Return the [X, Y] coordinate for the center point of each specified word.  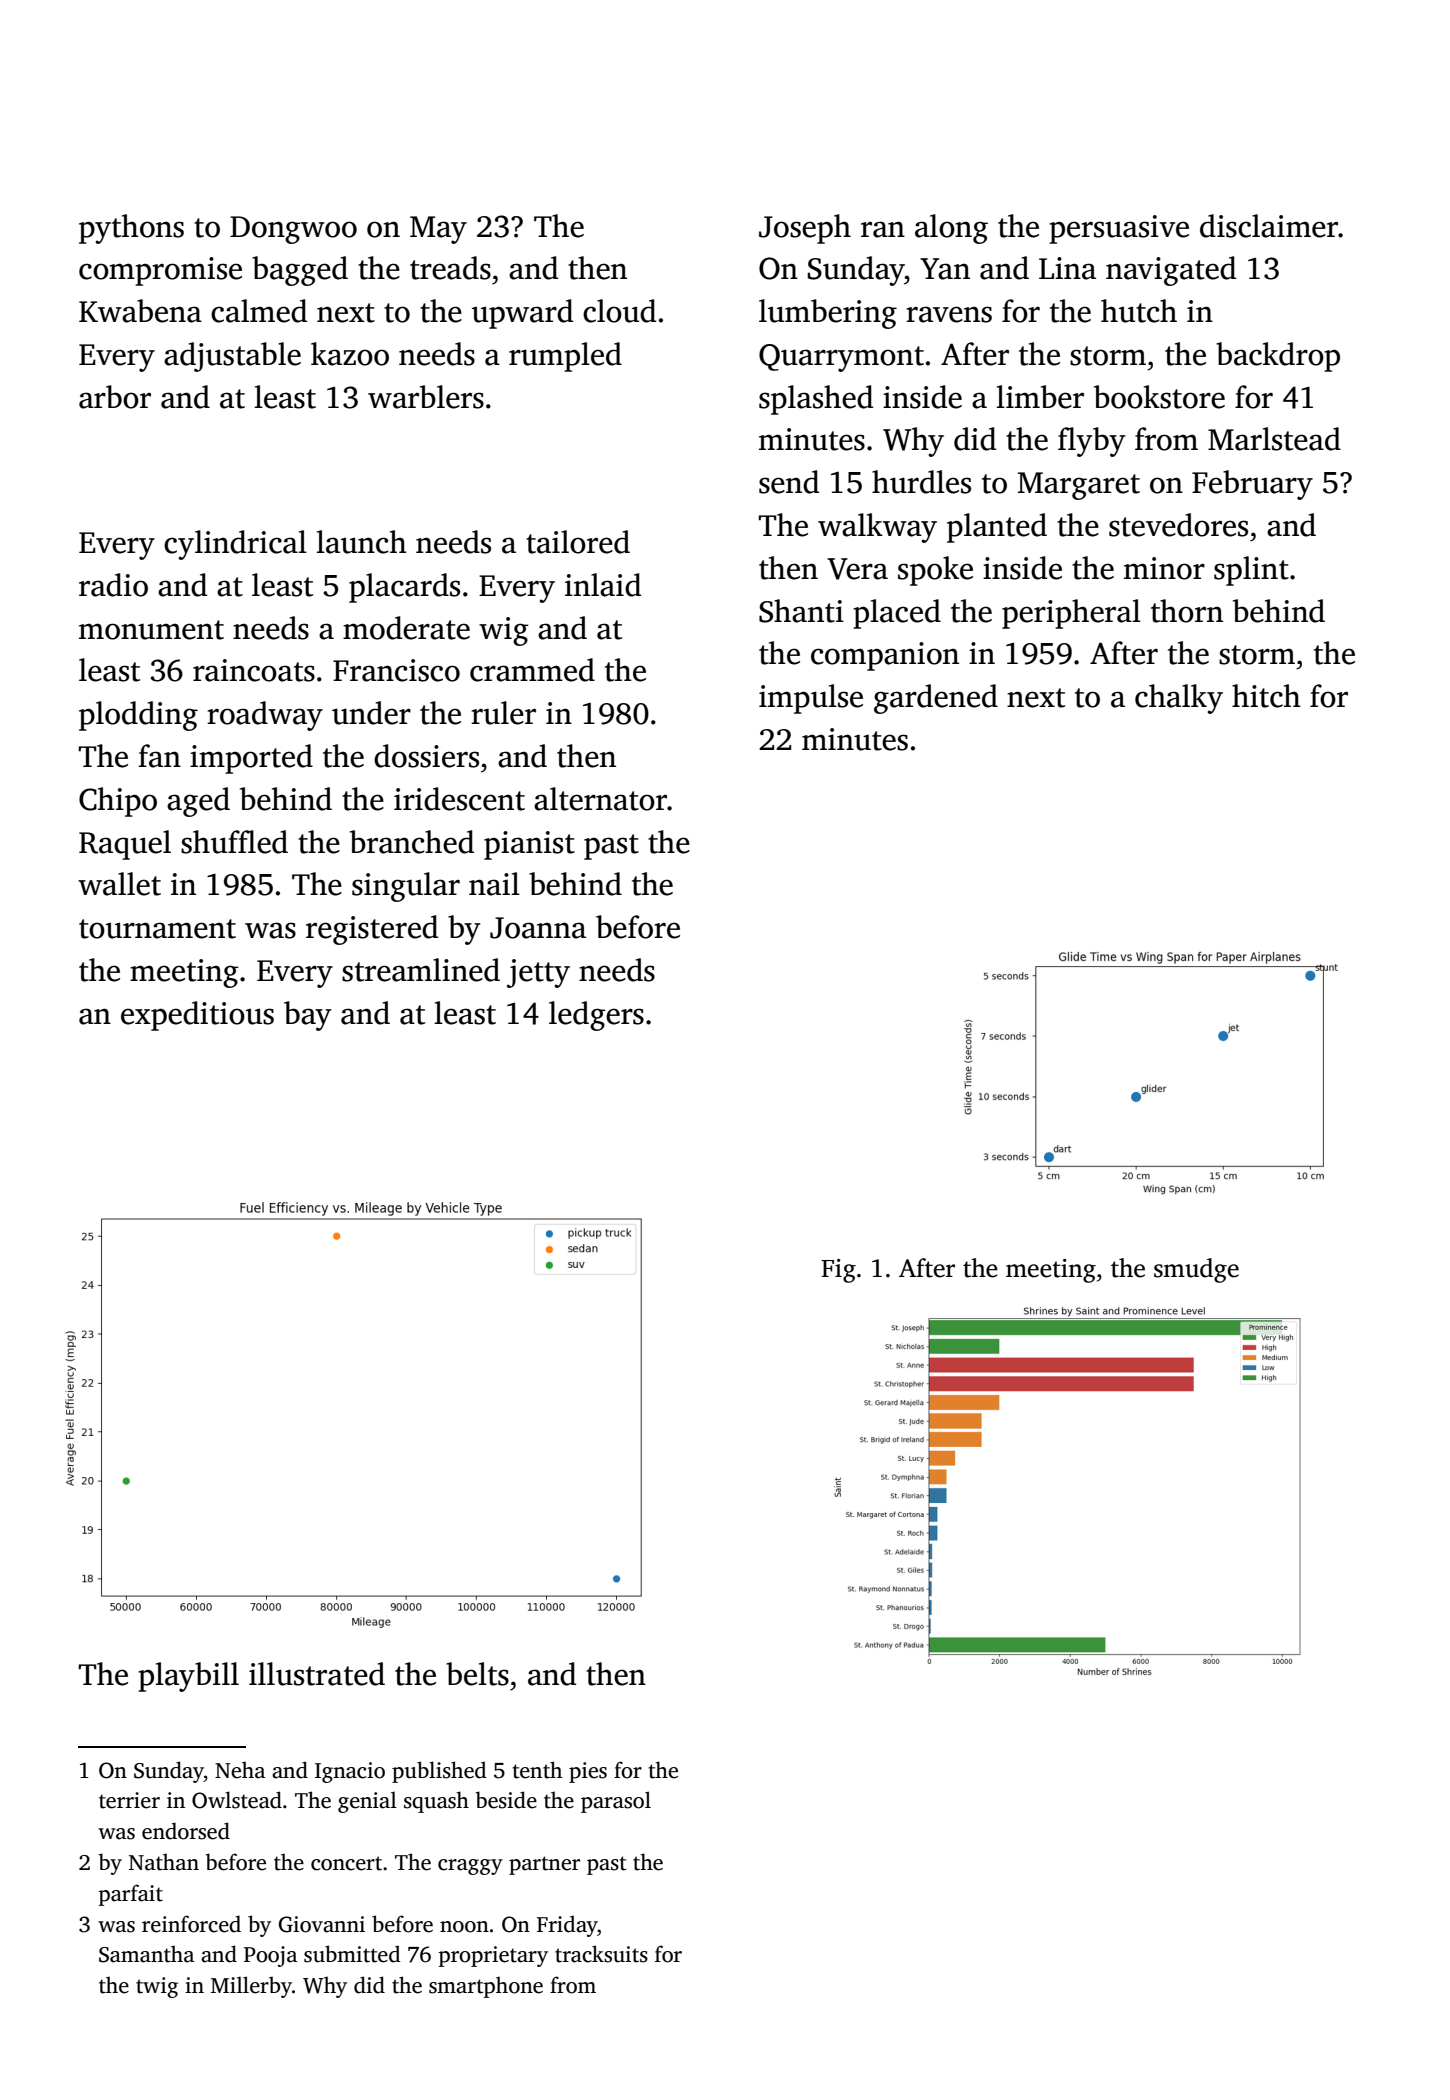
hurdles [921, 482]
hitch [1266, 696]
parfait [131, 1895]
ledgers [596, 1016]
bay [307, 1016]
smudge [1196, 1270]
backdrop [1278, 357]
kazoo [350, 354]
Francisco [396, 670]
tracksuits [601, 1954]
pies [588, 1772]
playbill [188, 1677]
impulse [811, 699]
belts [477, 1674]
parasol [616, 1802]
